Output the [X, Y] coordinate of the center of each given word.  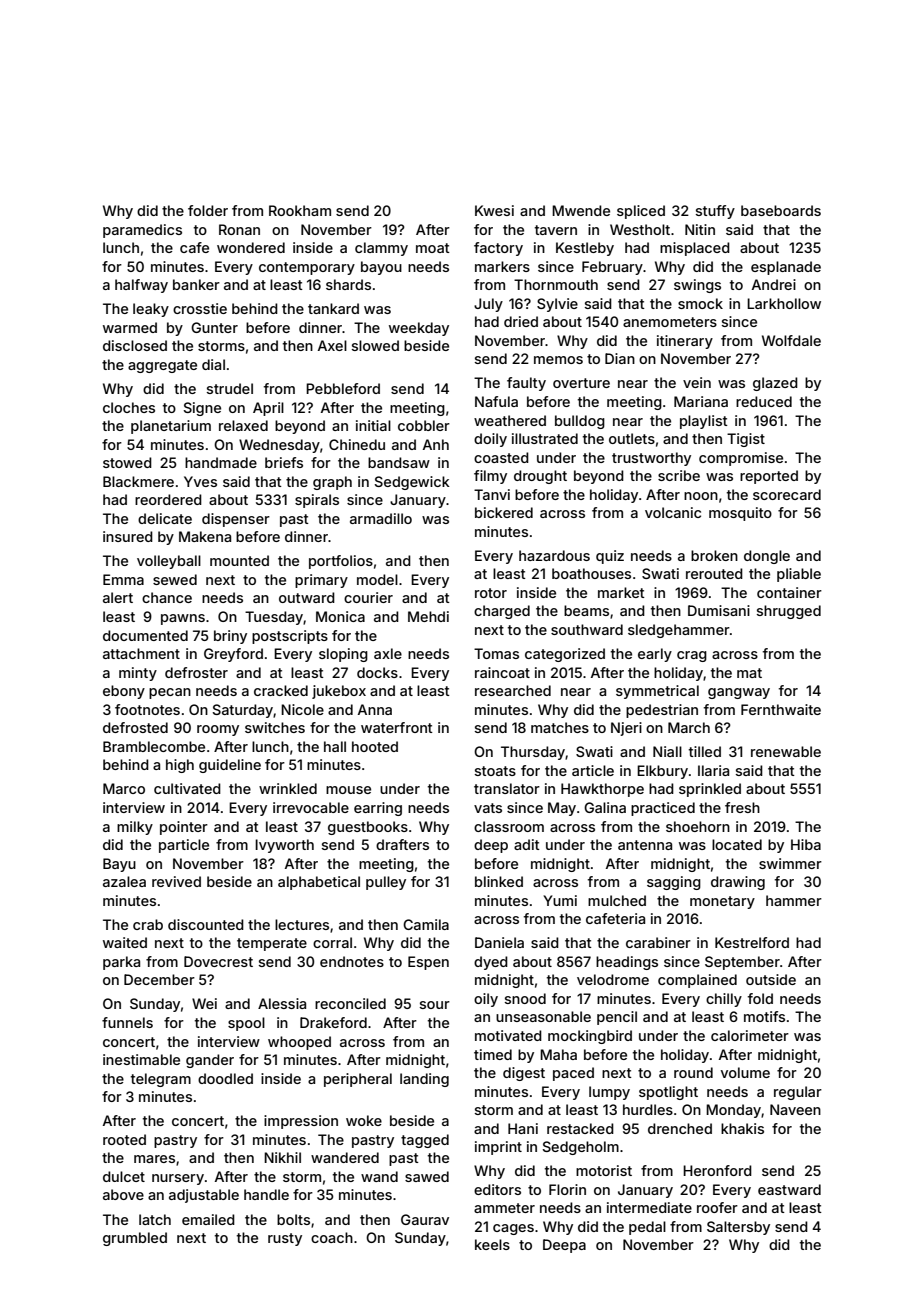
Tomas [496, 653]
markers [502, 266]
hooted [375, 746]
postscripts [290, 637]
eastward [789, 1189]
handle [266, 1194]
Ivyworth [284, 846]
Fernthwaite [781, 709]
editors [497, 1189]
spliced [641, 212]
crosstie [200, 308]
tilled [705, 751]
